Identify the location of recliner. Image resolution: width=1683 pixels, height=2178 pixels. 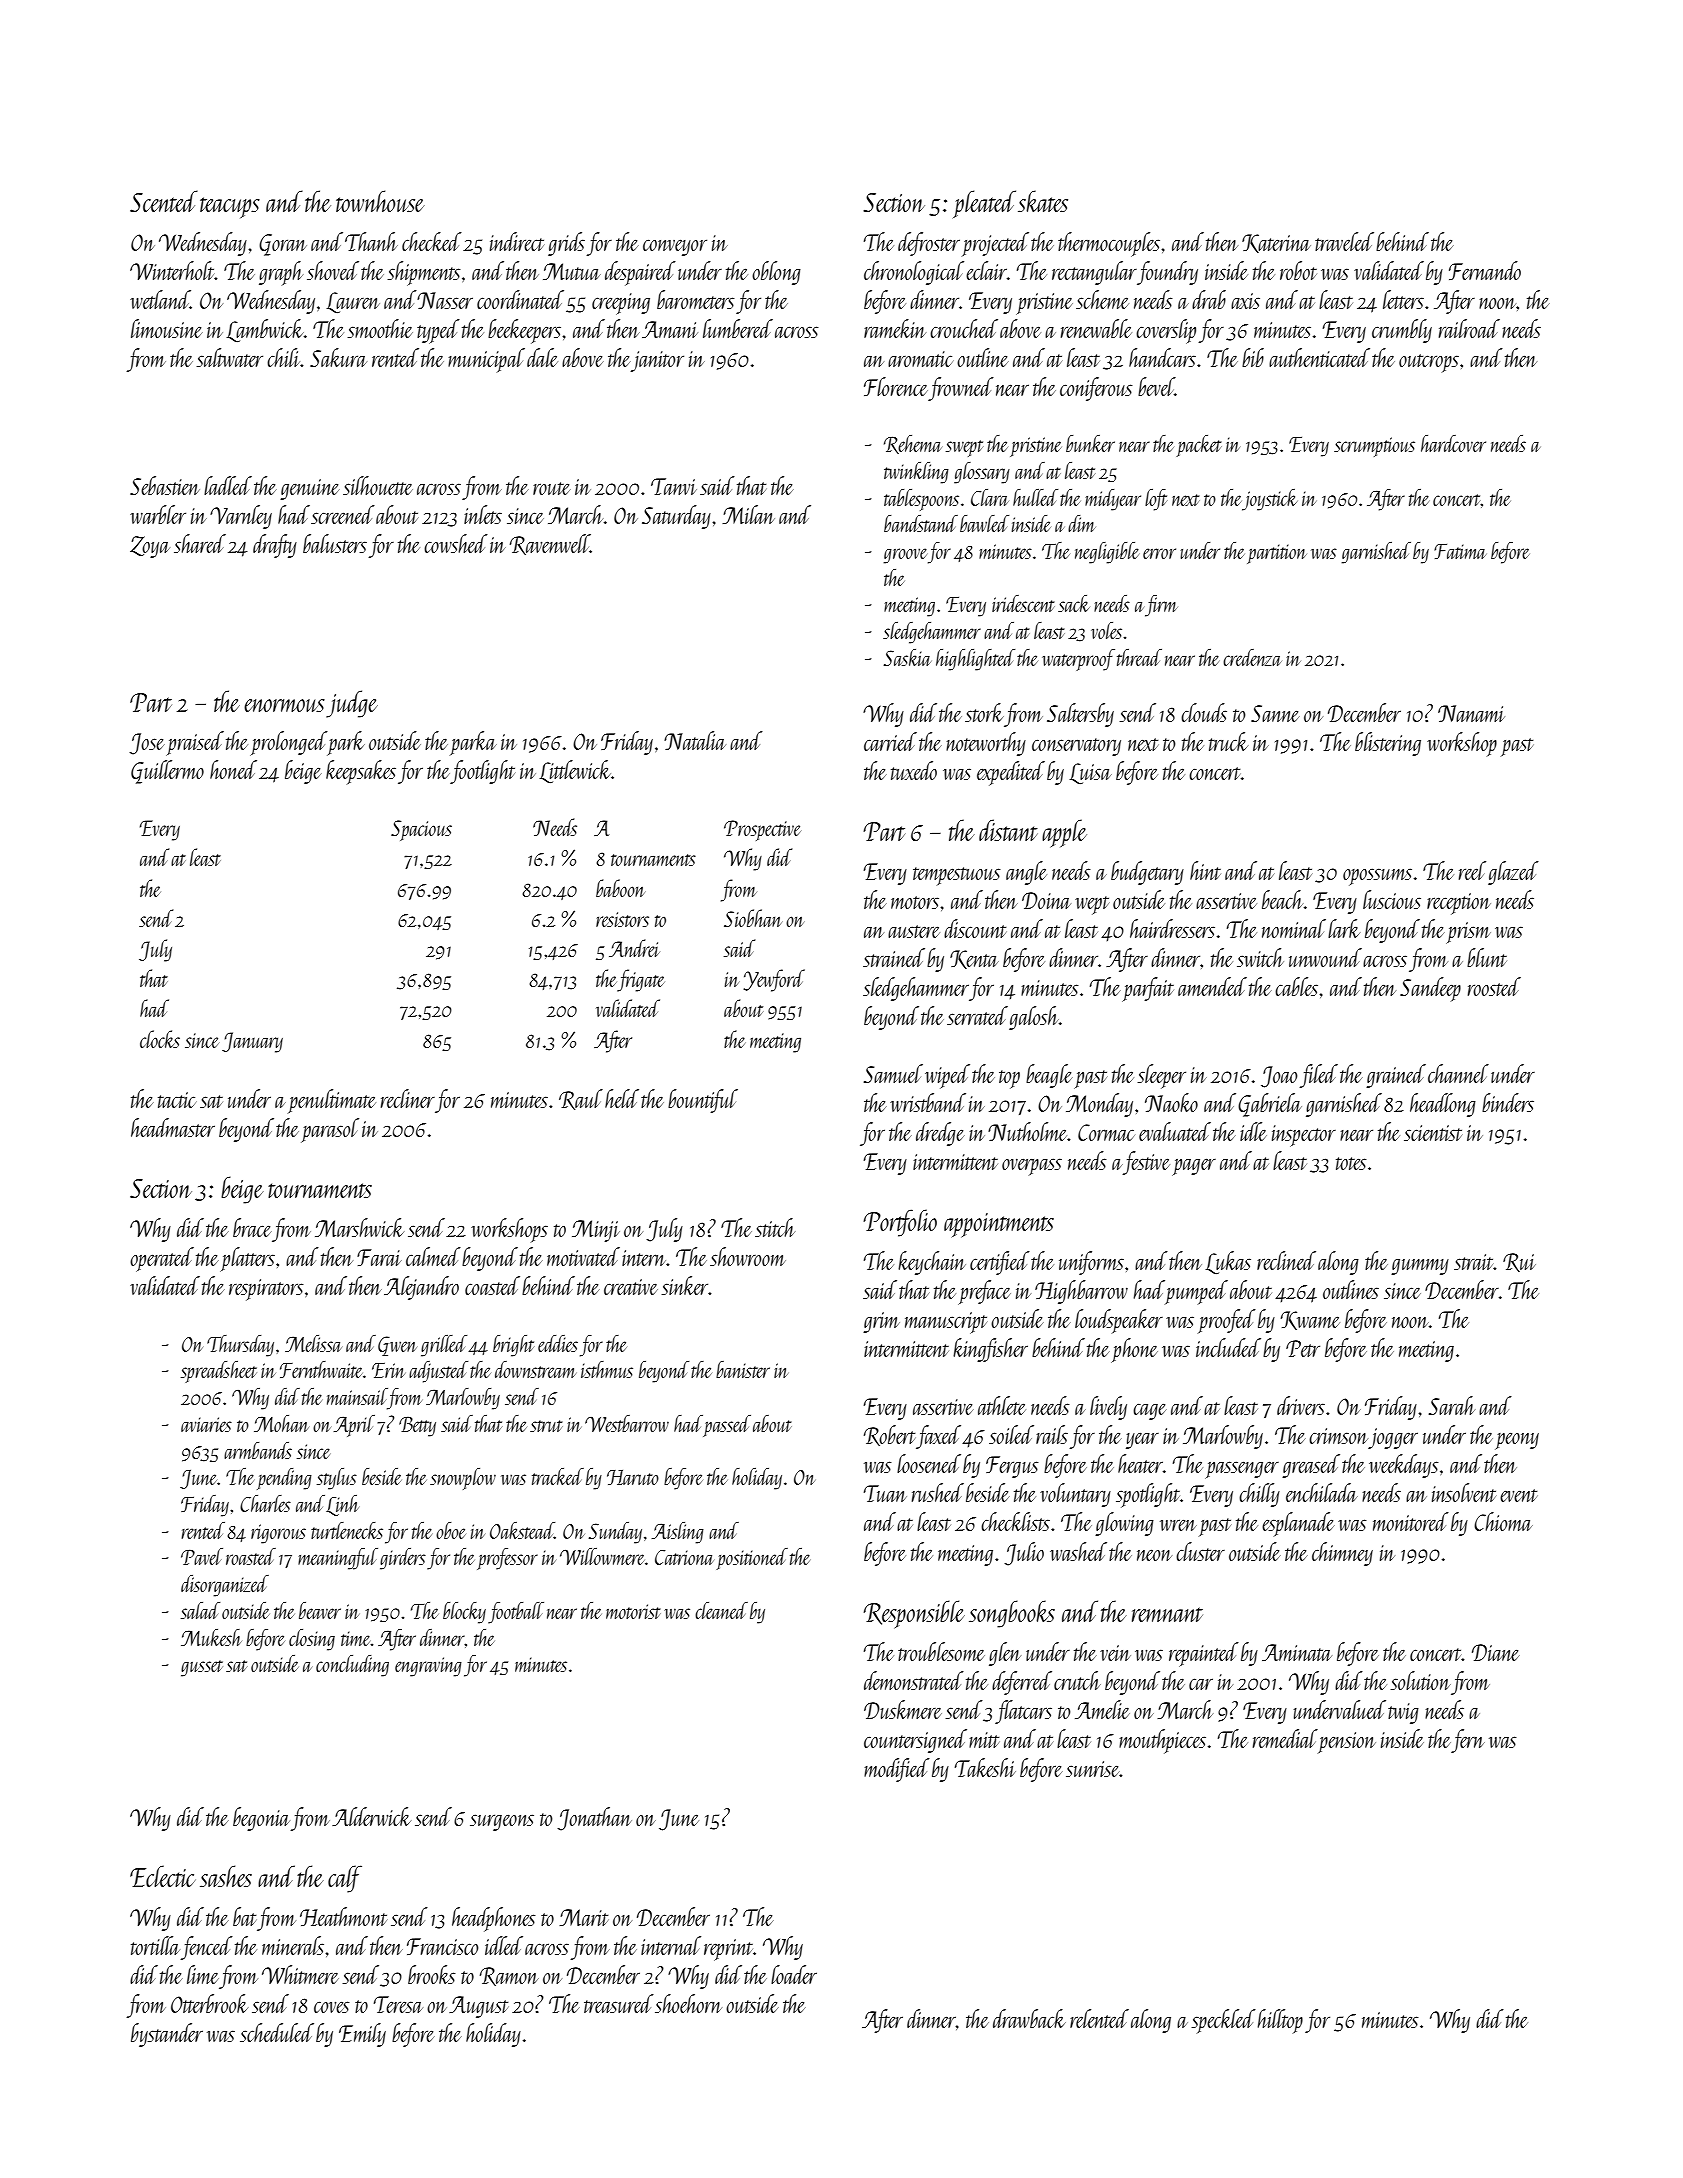
(408, 1098).
